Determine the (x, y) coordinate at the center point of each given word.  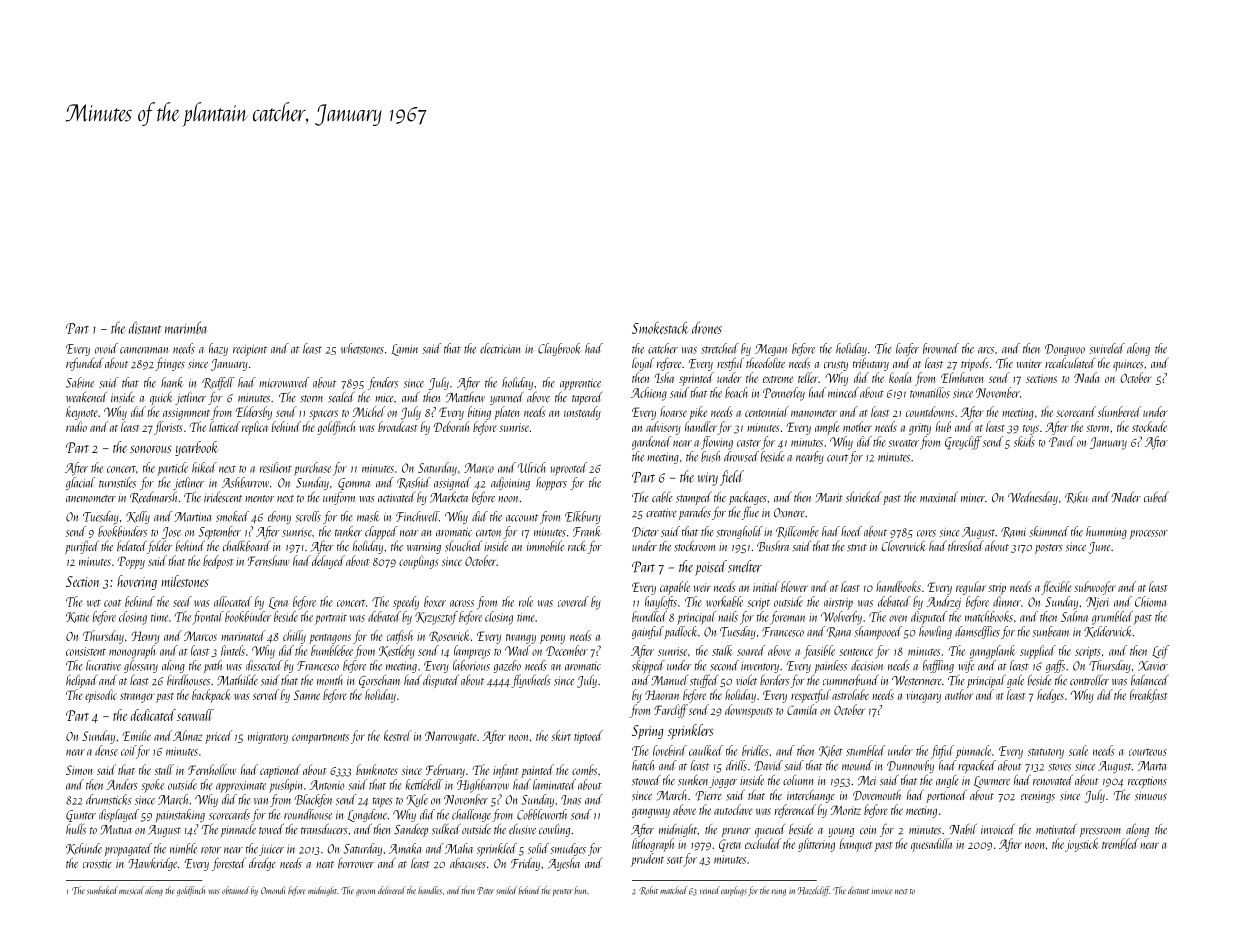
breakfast (1148, 696)
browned (941, 348)
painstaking (180, 816)
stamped (694, 498)
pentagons (330, 639)
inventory (760, 667)
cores (926, 533)
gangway (651, 813)
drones (707, 327)
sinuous (1151, 796)
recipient (250, 350)
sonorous (151, 449)
